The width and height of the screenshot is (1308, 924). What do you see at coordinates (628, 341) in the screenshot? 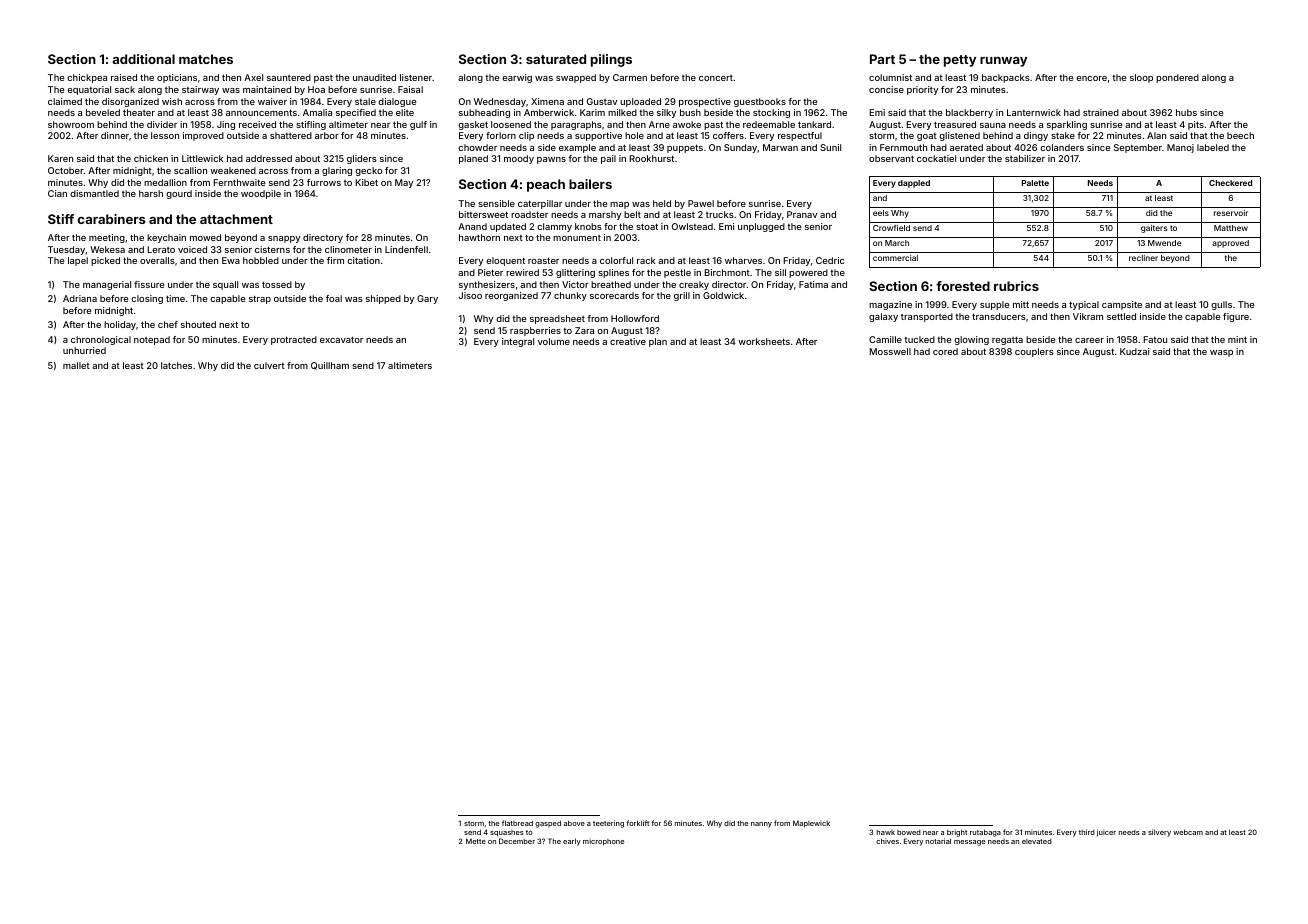
I see `creative` at bounding box center [628, 341].
